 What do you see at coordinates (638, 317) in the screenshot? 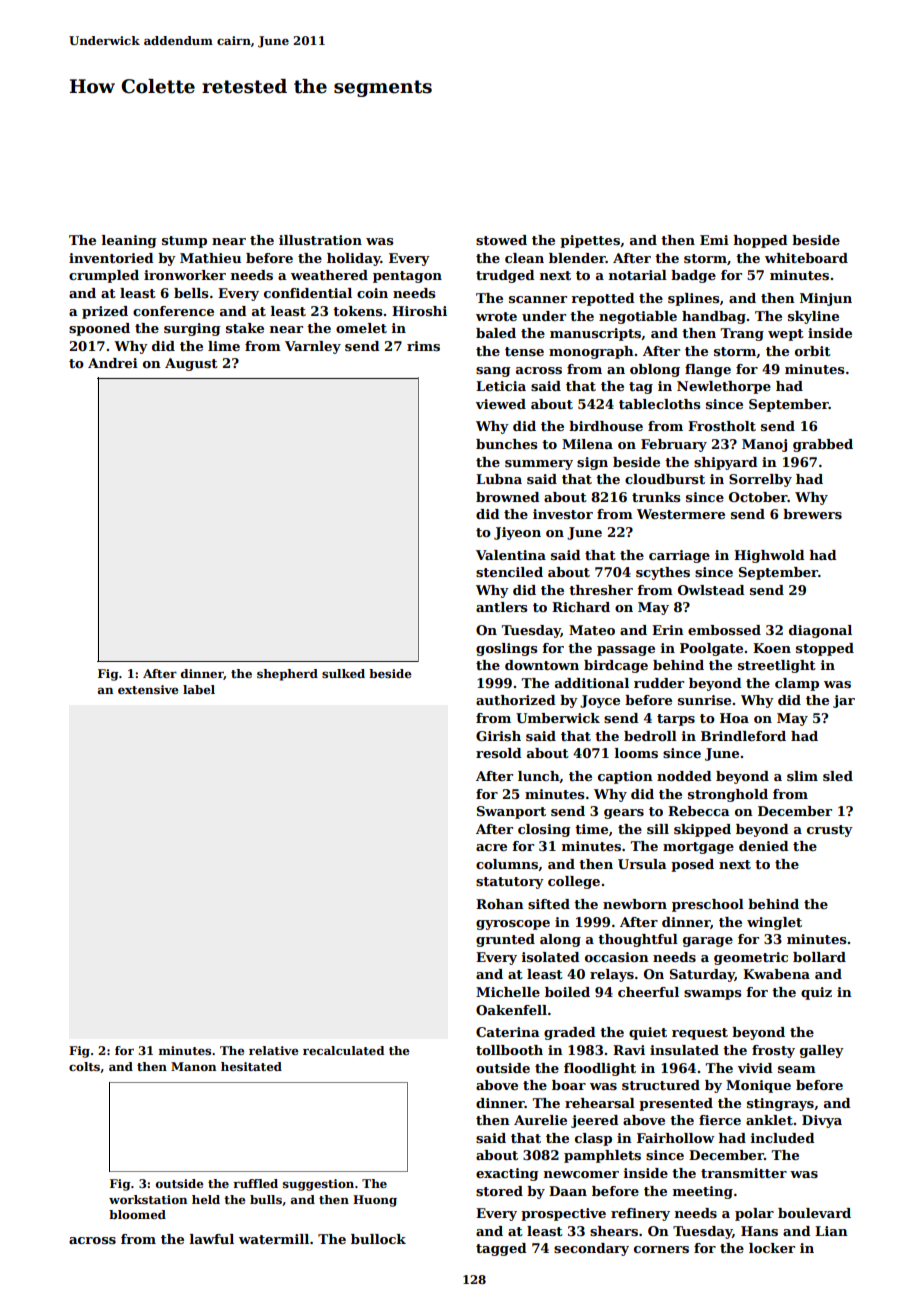
I see `negotiable` at bounding box center [638, 317].
